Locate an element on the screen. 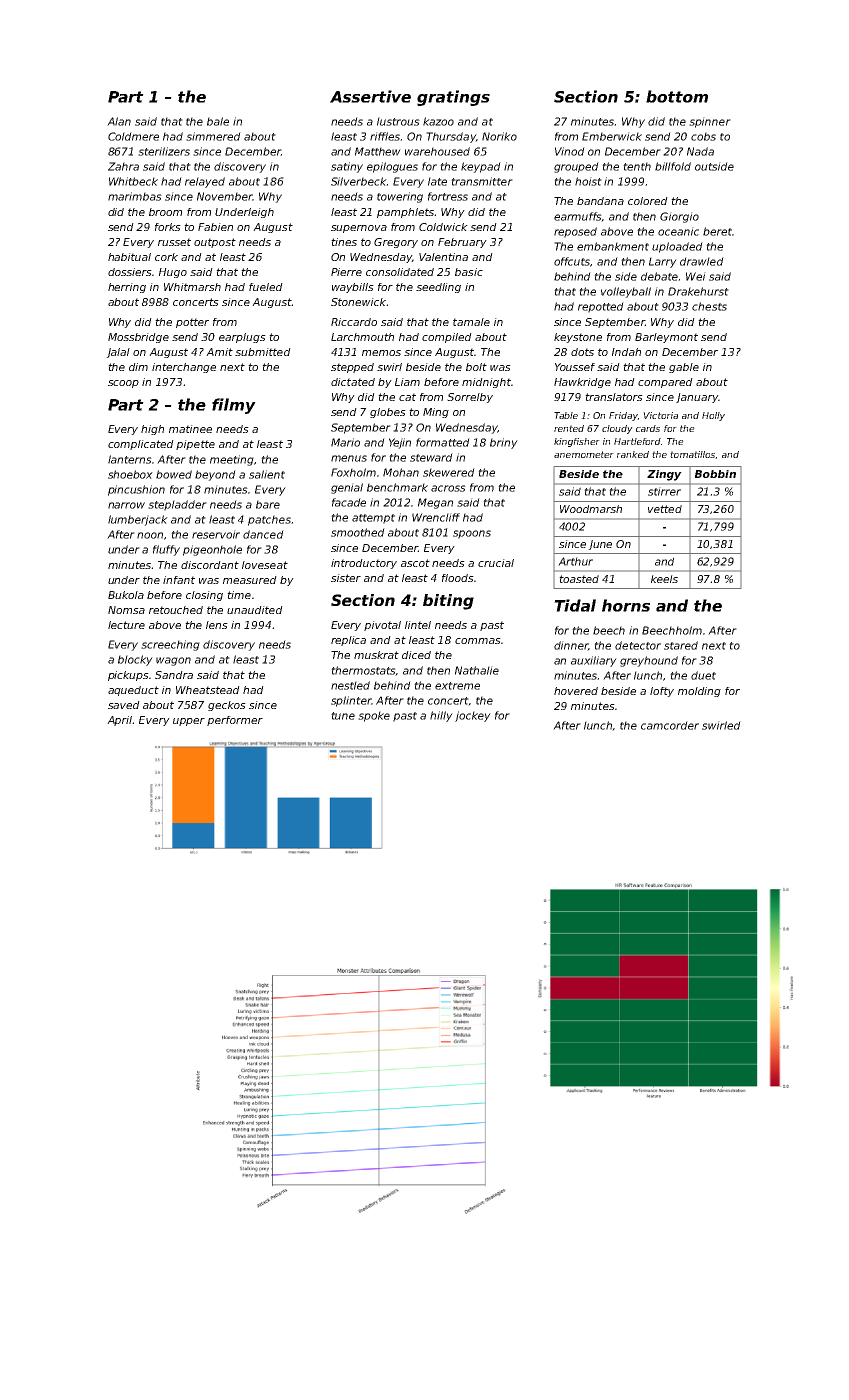 Image resolution: width=849 pixels, height=1400 pixels. keels is located at coordinates (664, 579).
